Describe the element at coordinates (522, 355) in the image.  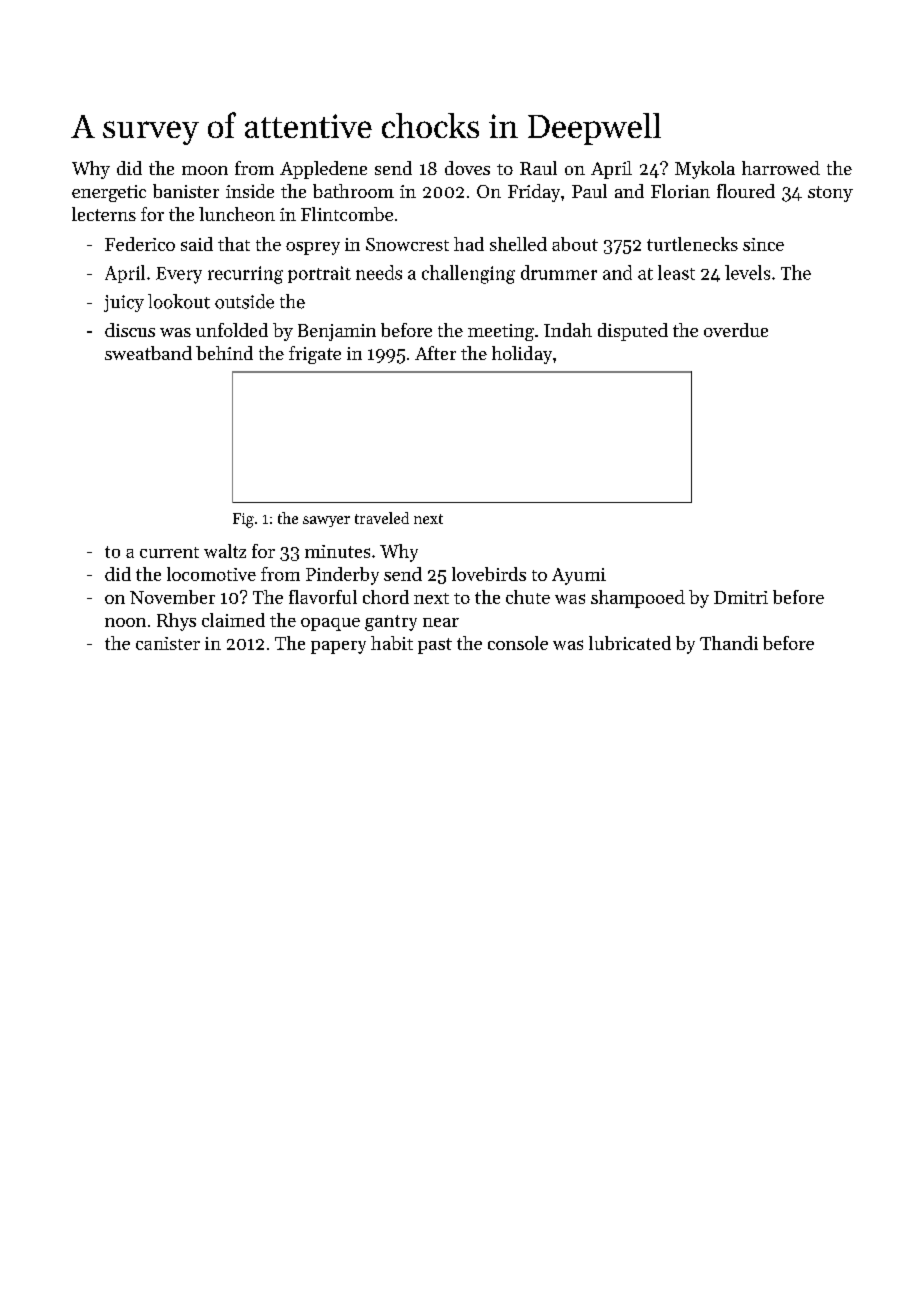
I see `holiday` at that location.
